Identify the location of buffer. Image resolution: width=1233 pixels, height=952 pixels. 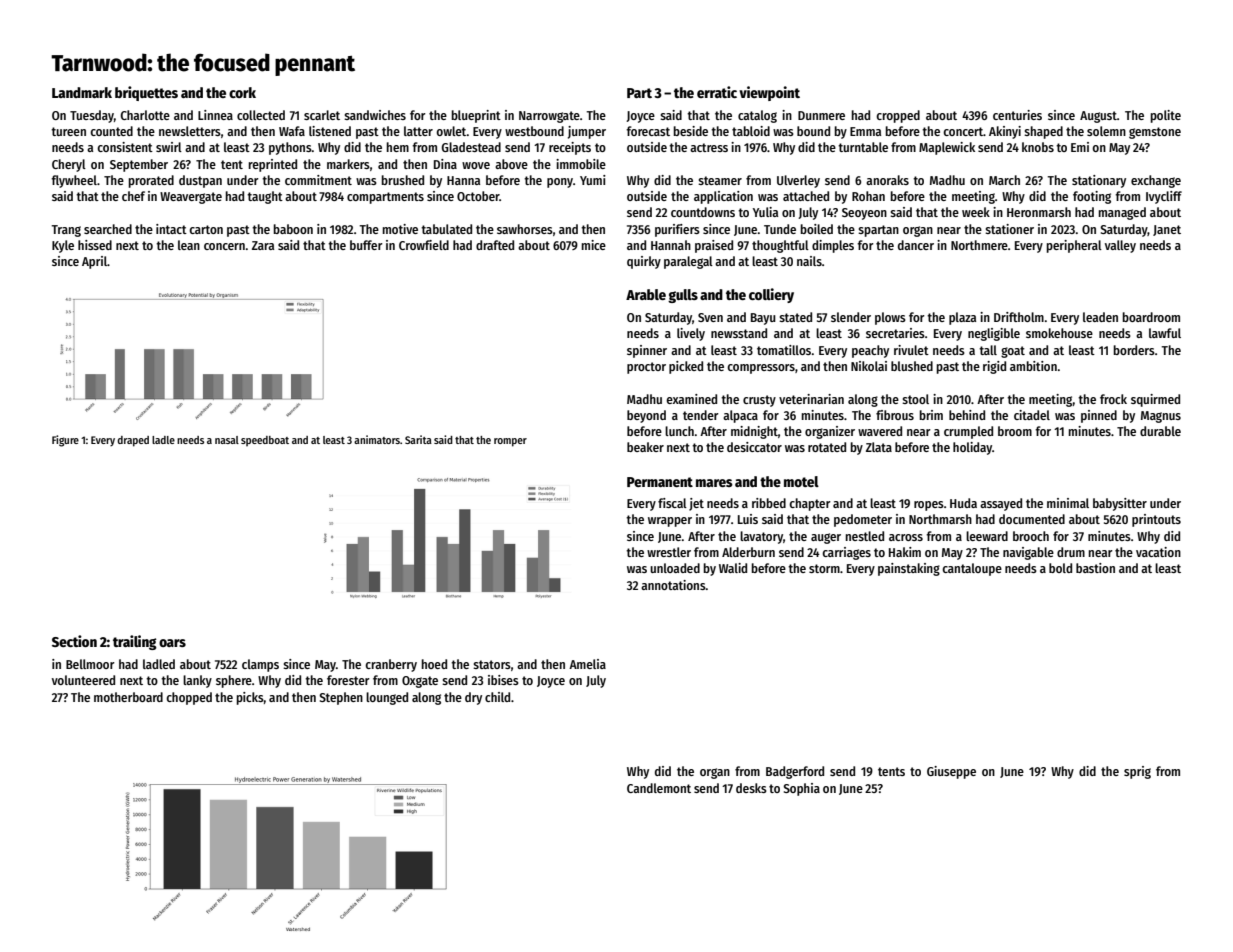
(366, 245).
